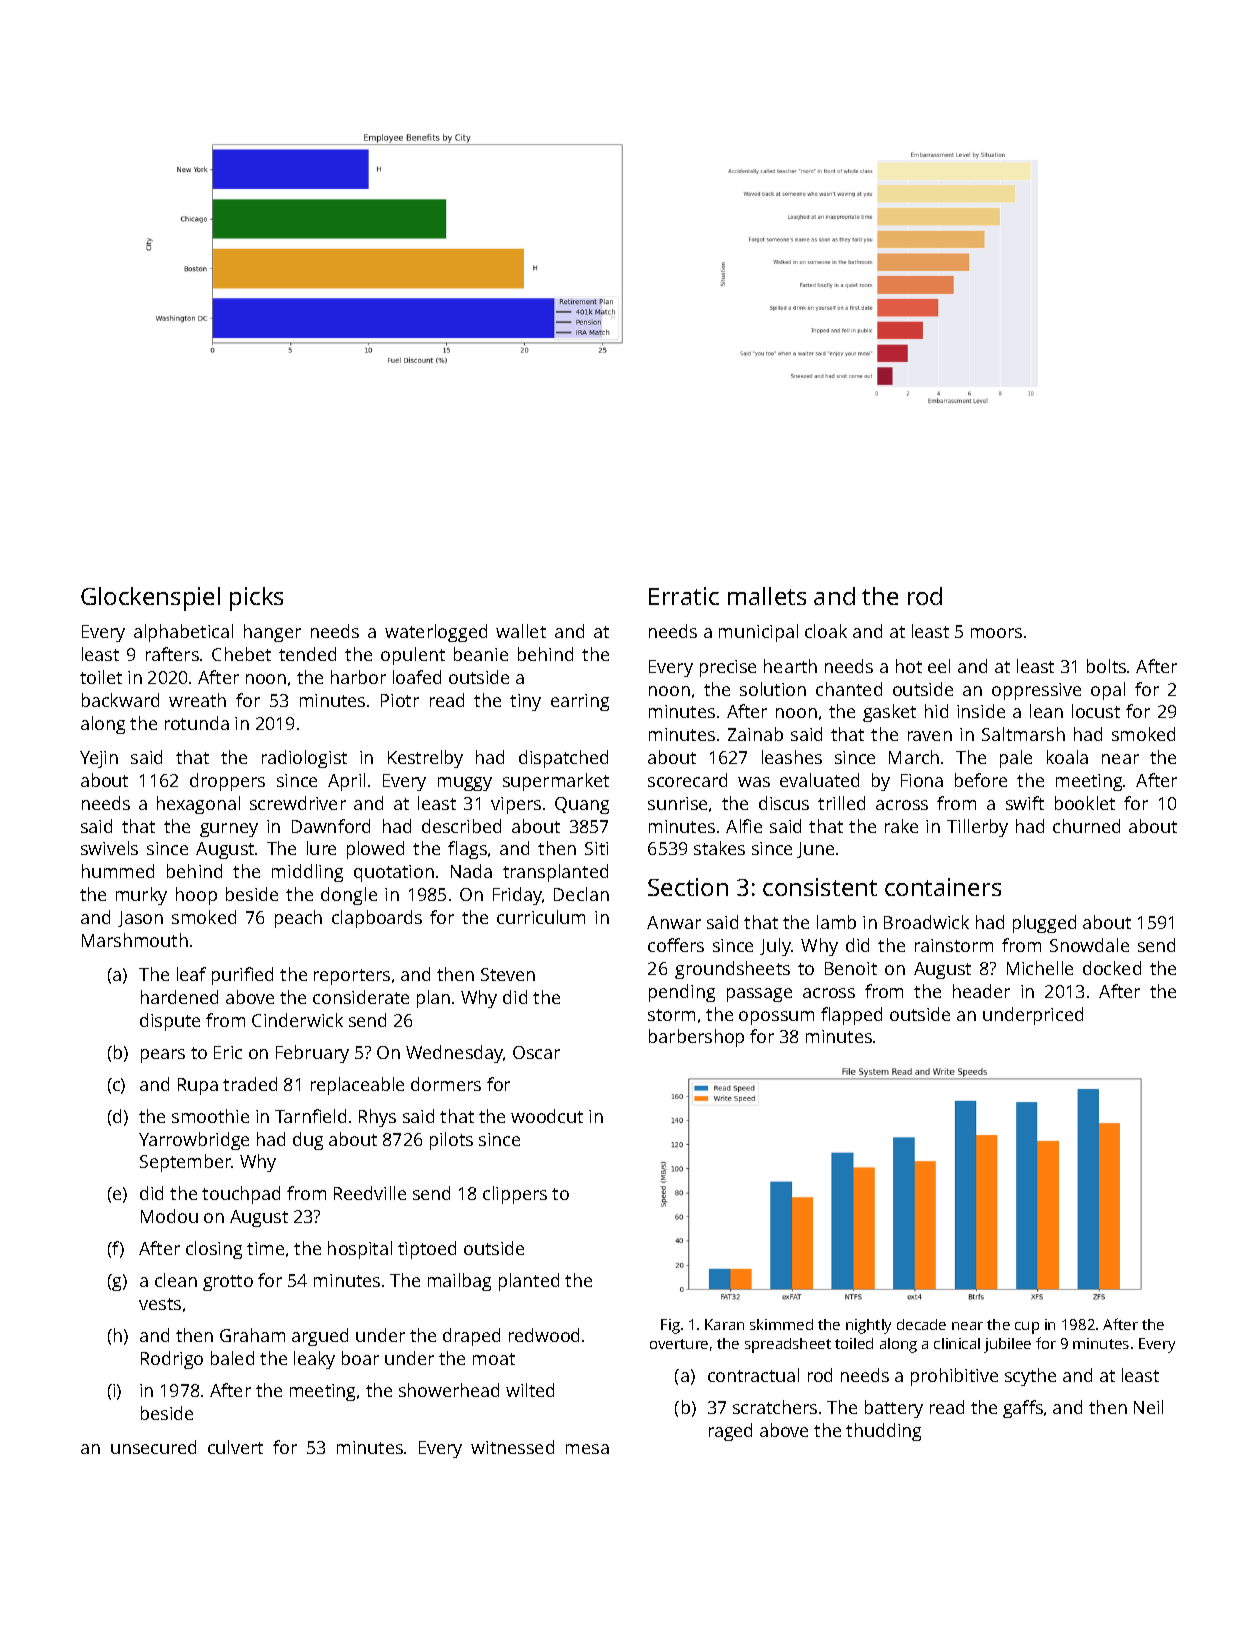 The width and height of the document is (1258, 1628). Describe the element at coordinates (1027, 1328) in the document. I see `cup` at that location.
